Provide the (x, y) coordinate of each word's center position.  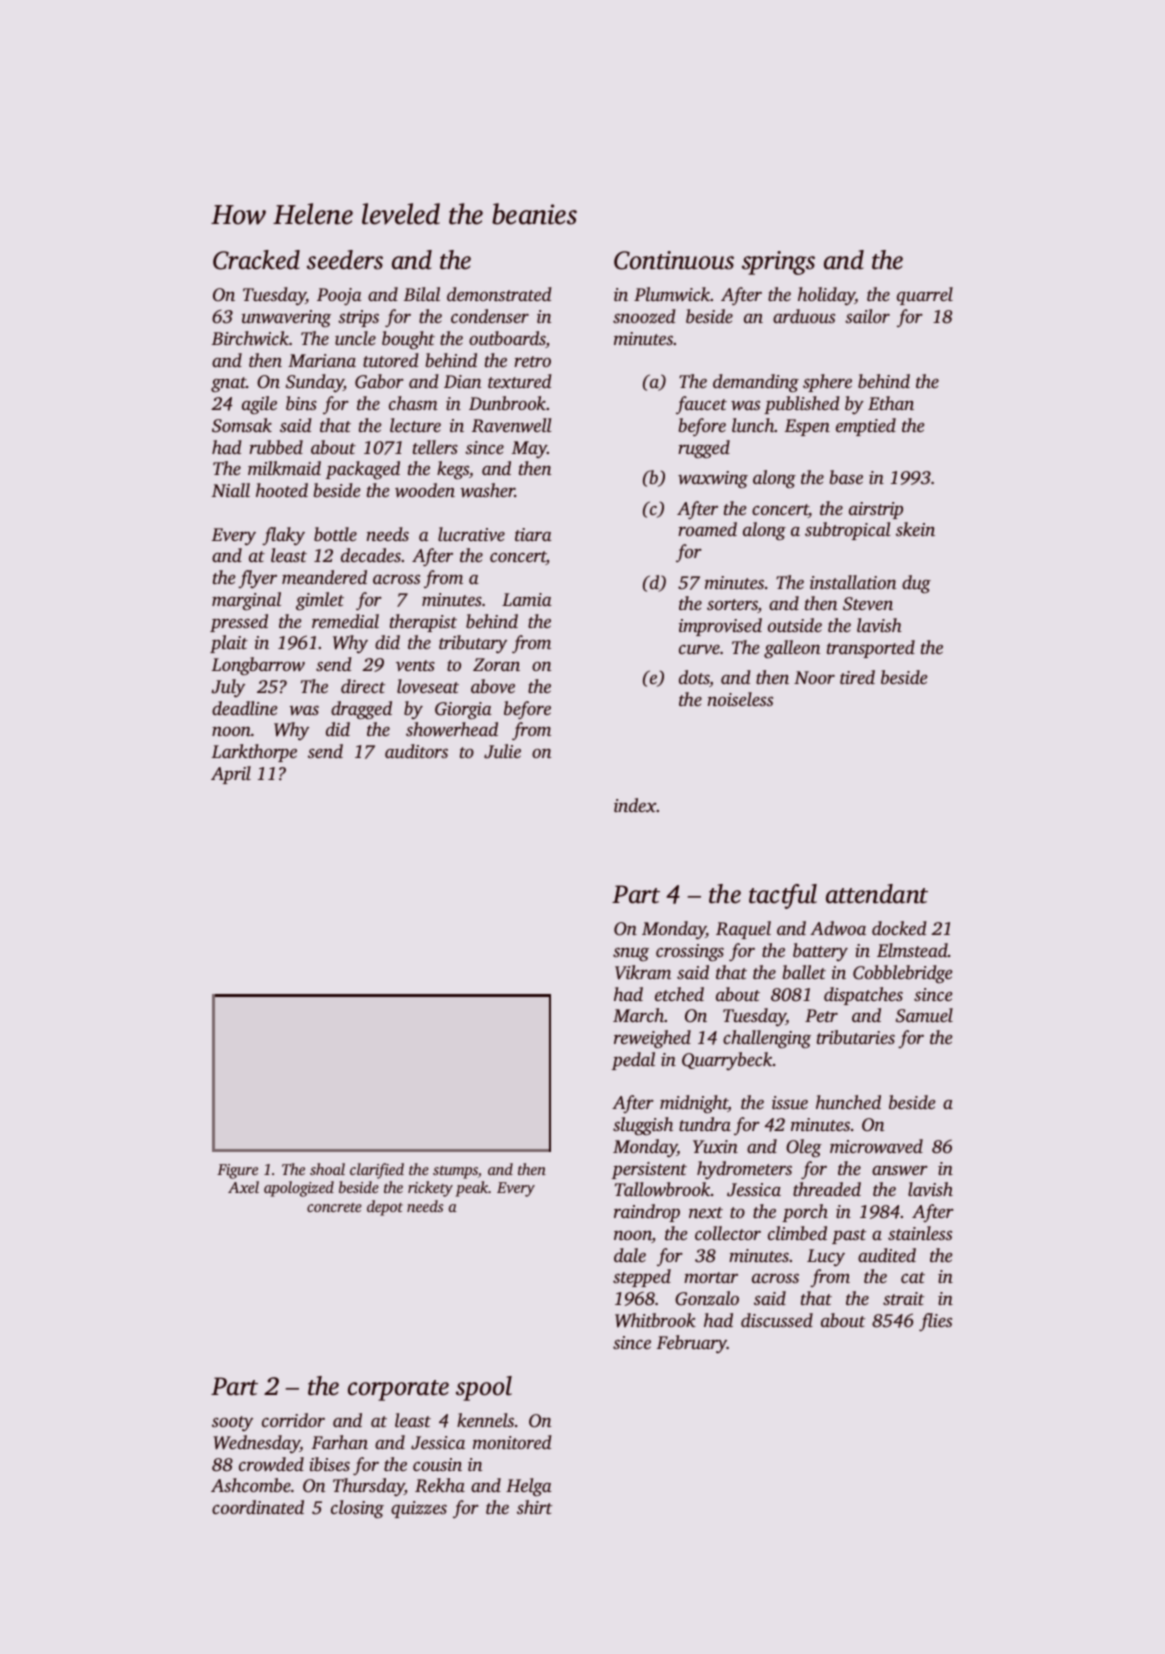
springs (778, 263)
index (635, 805)
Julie (502, 751)
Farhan (340, 1442)
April (231, 775)
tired (857, 677)
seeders (345, 260)
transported (871, 649)
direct (363, 686)
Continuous (674, 260)
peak (471, 1189)
